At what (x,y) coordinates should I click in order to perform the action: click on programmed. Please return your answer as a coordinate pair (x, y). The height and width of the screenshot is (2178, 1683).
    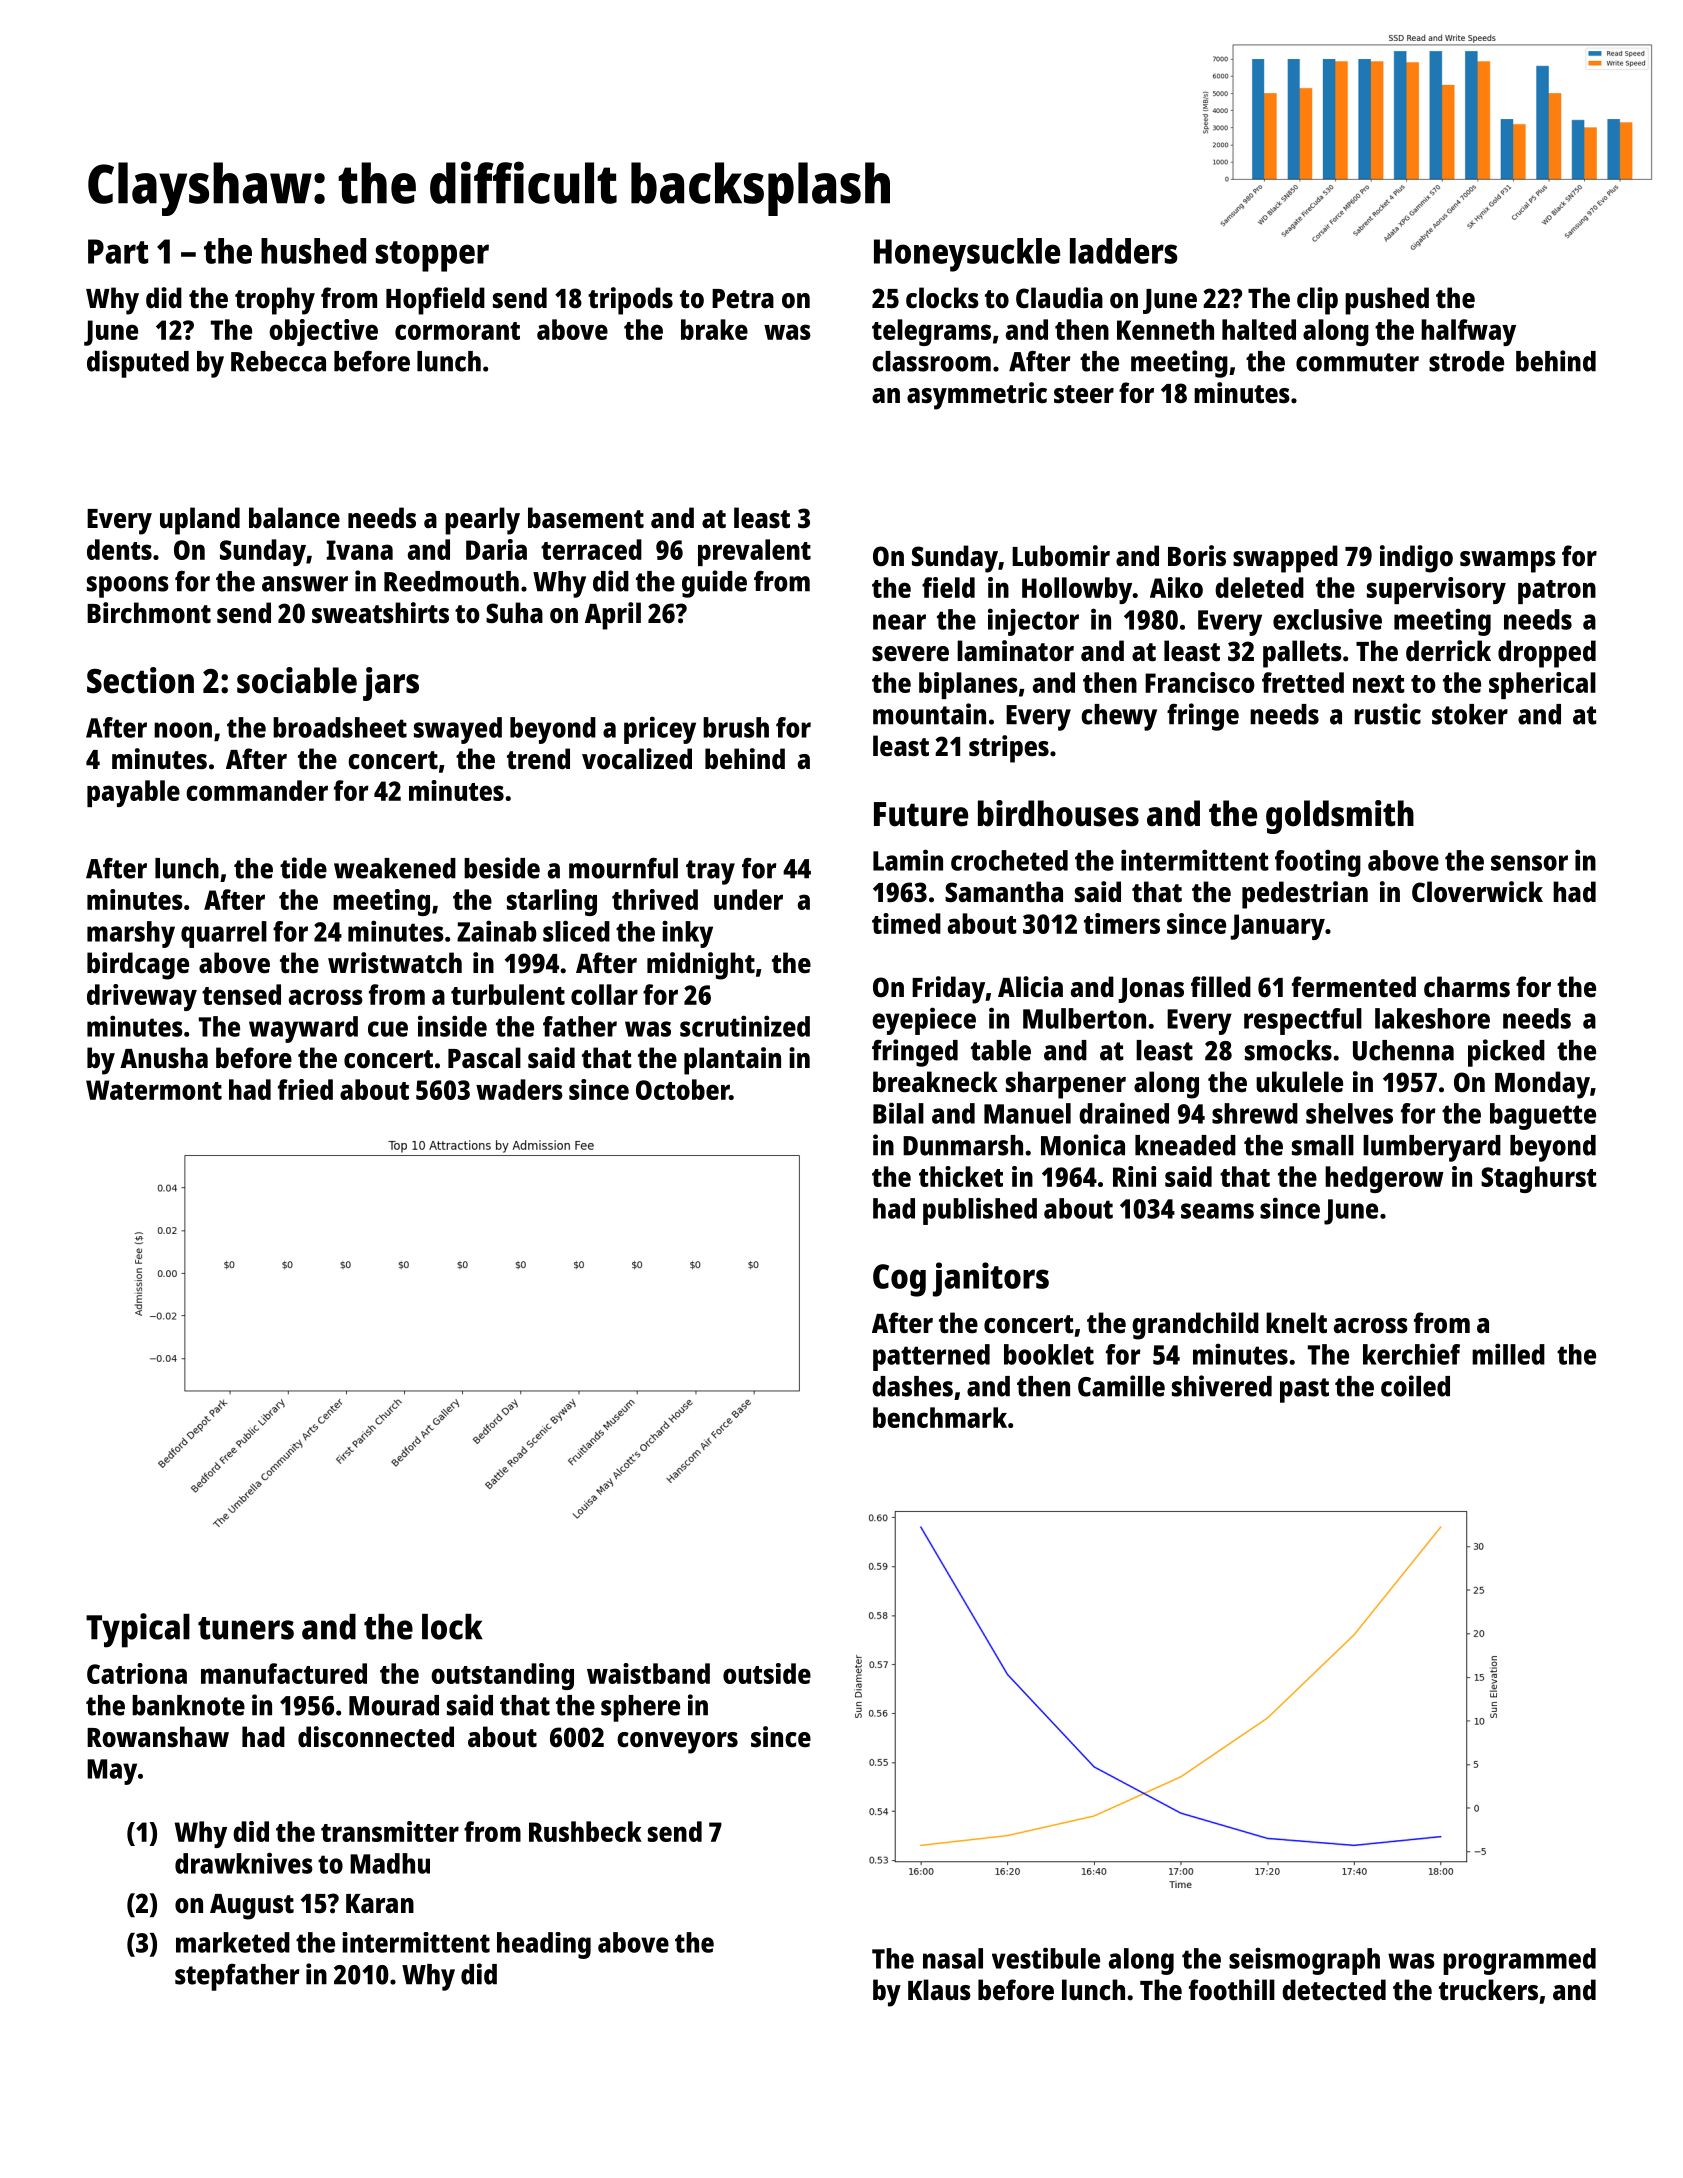
    Looking at the image, I should click on (1519, 1961).
